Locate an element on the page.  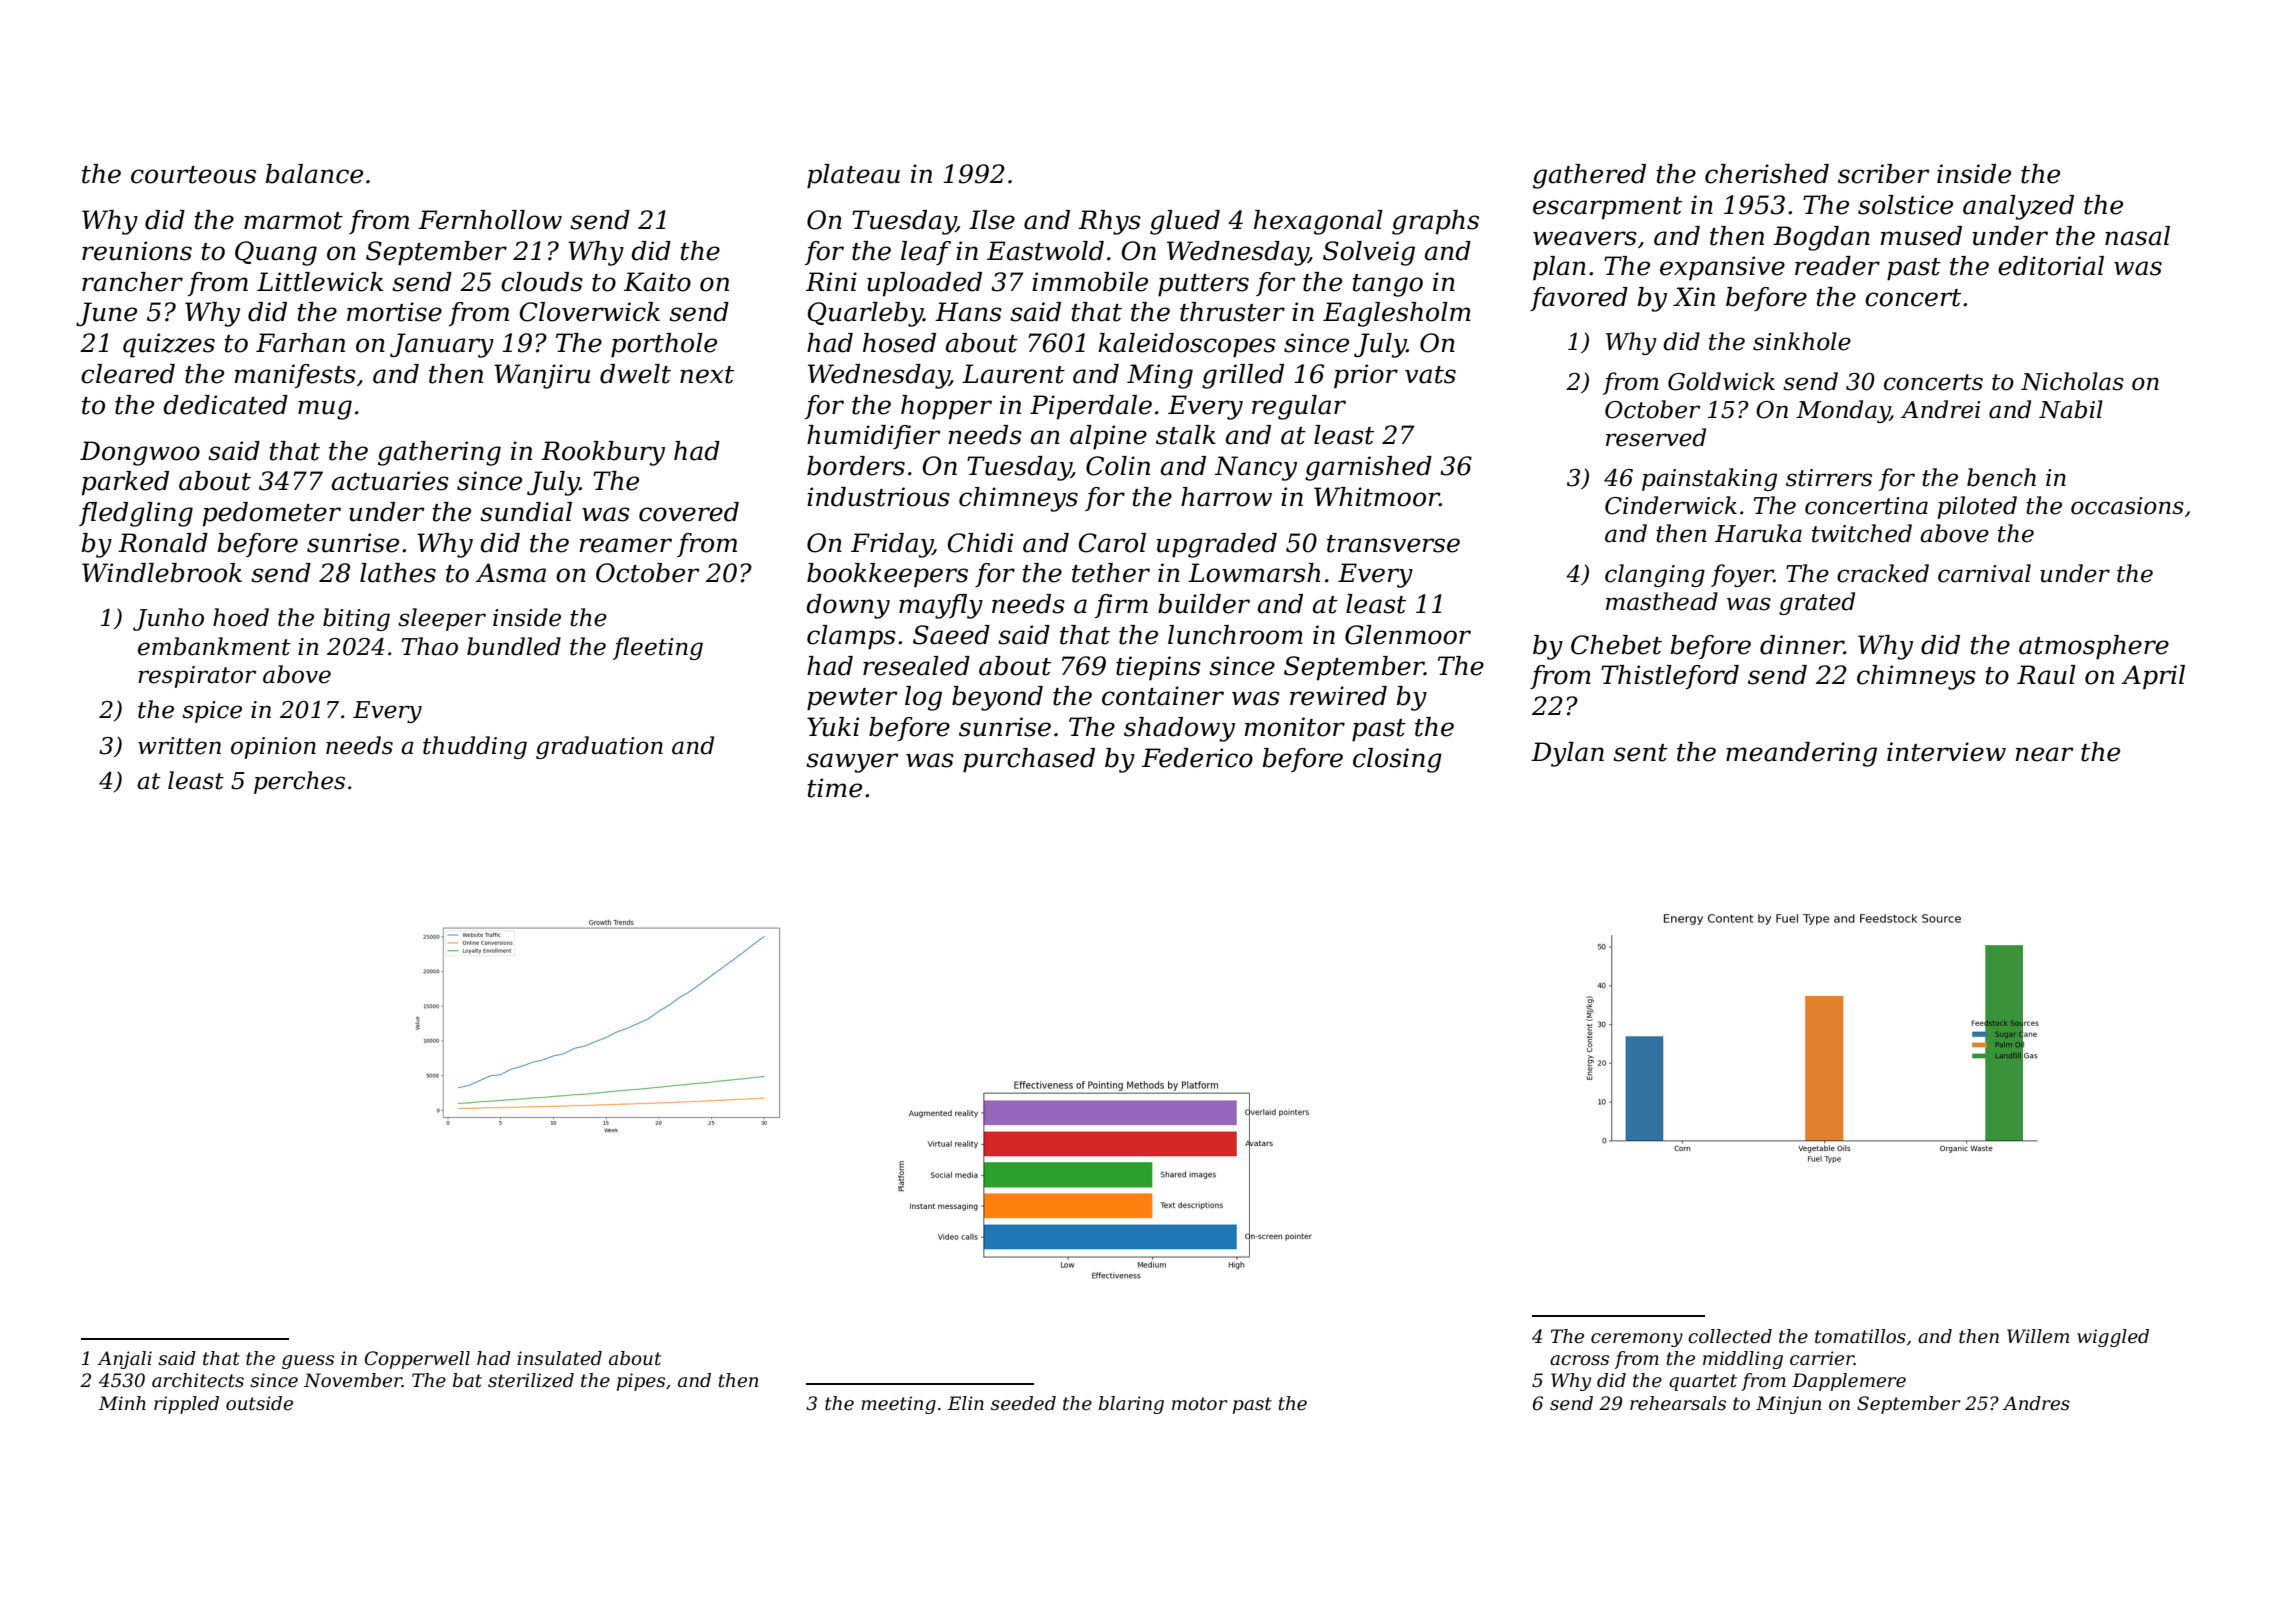
meandering is located at coordinates (1801, 754).
